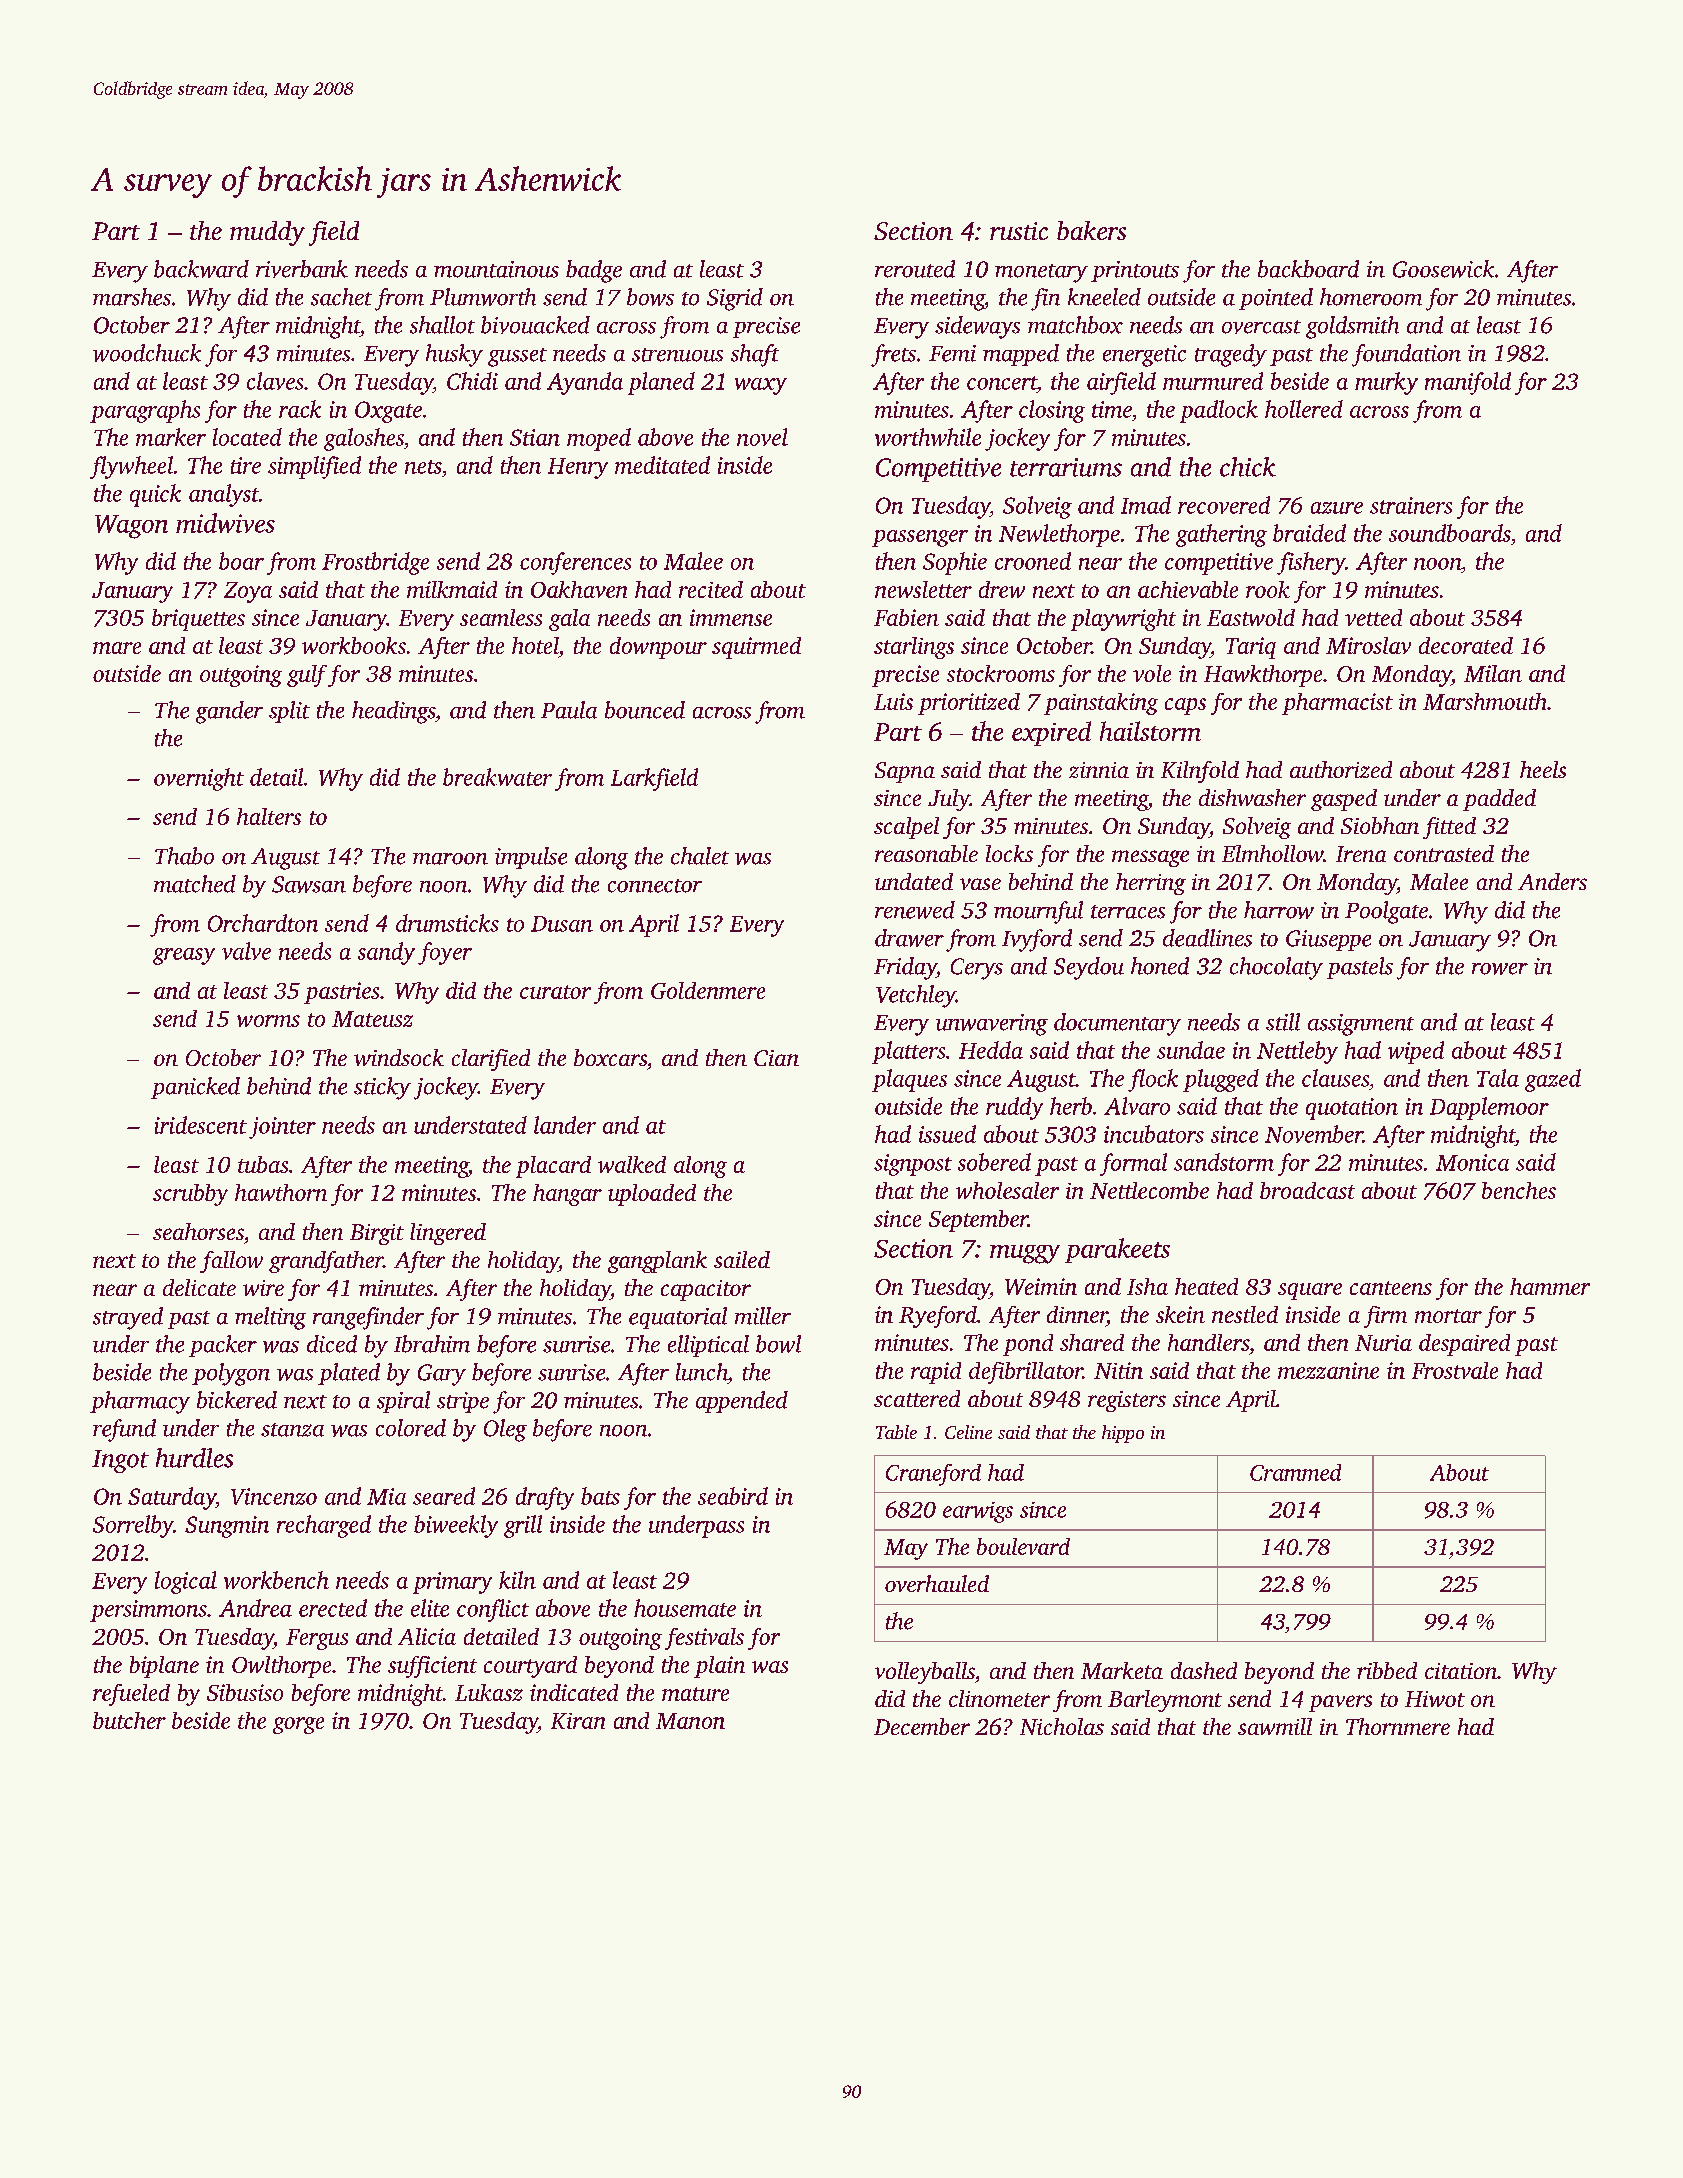 The height and width of the image is (2178, 1683). What do you see at coordinates (268, 1021) in the image?
I see `worms` at bounding box center [268, 1021].
